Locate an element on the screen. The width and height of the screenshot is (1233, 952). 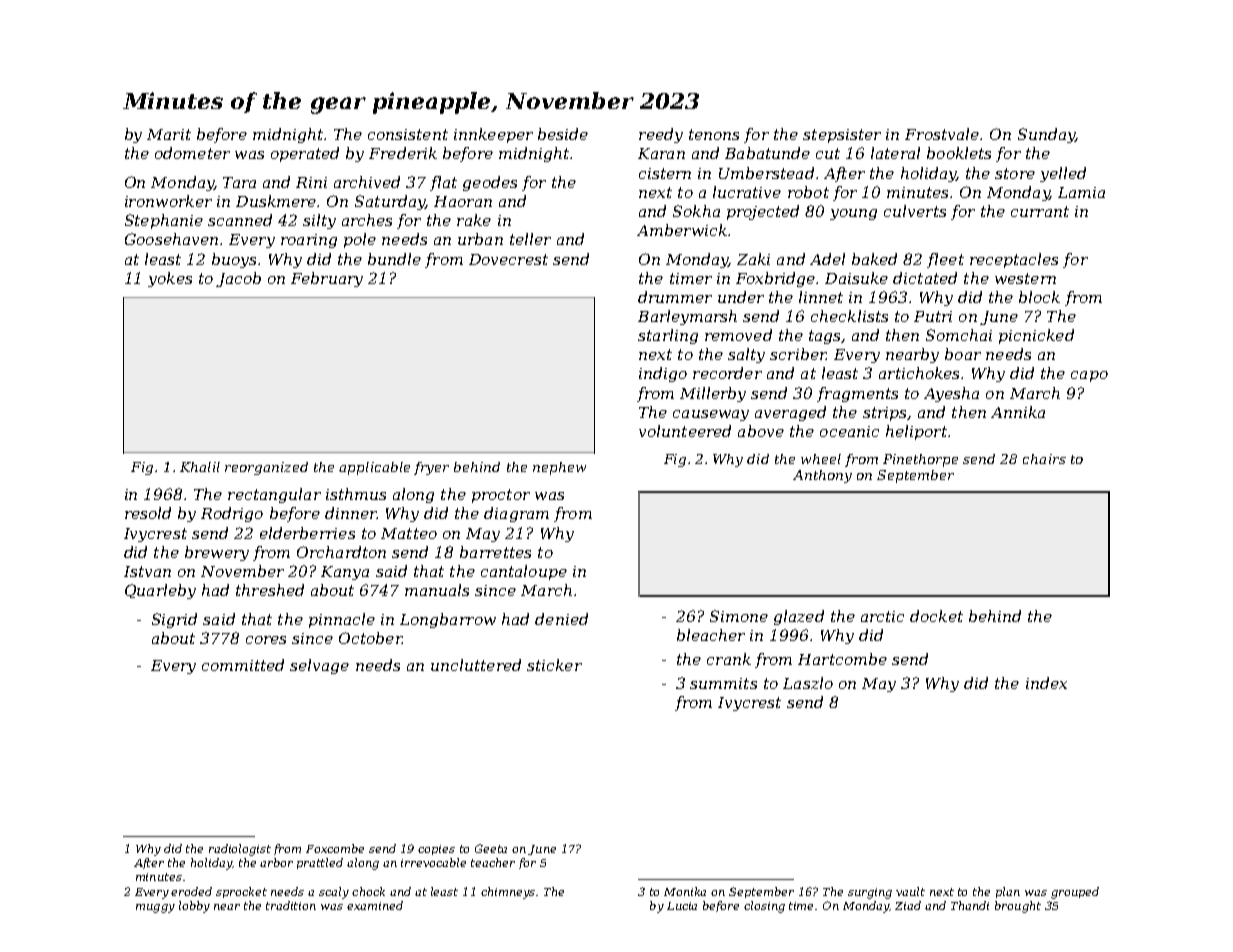
examined is located at coordinates (375, 905).
